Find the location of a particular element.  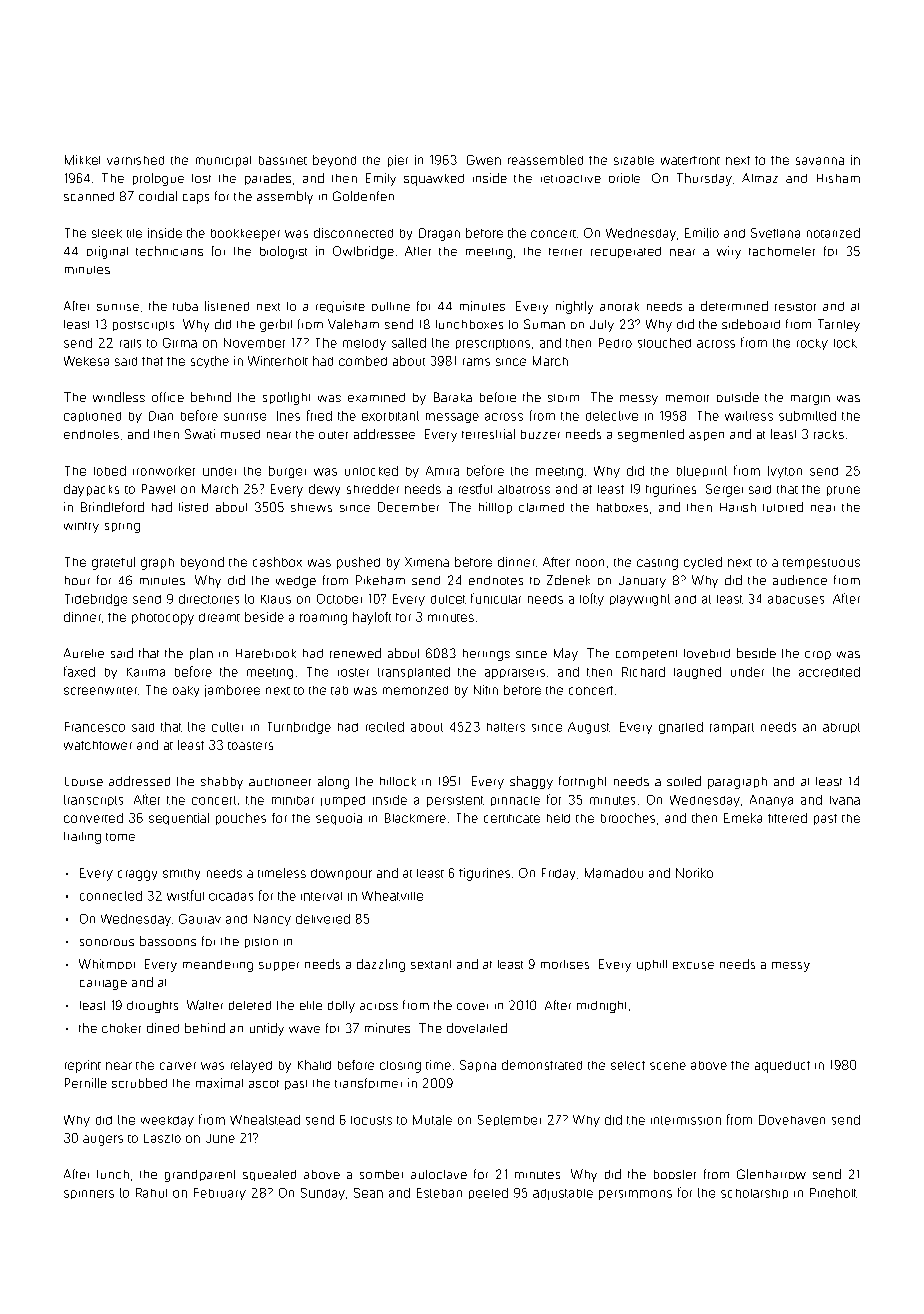

municipal is located at coordinates (223, 161).
